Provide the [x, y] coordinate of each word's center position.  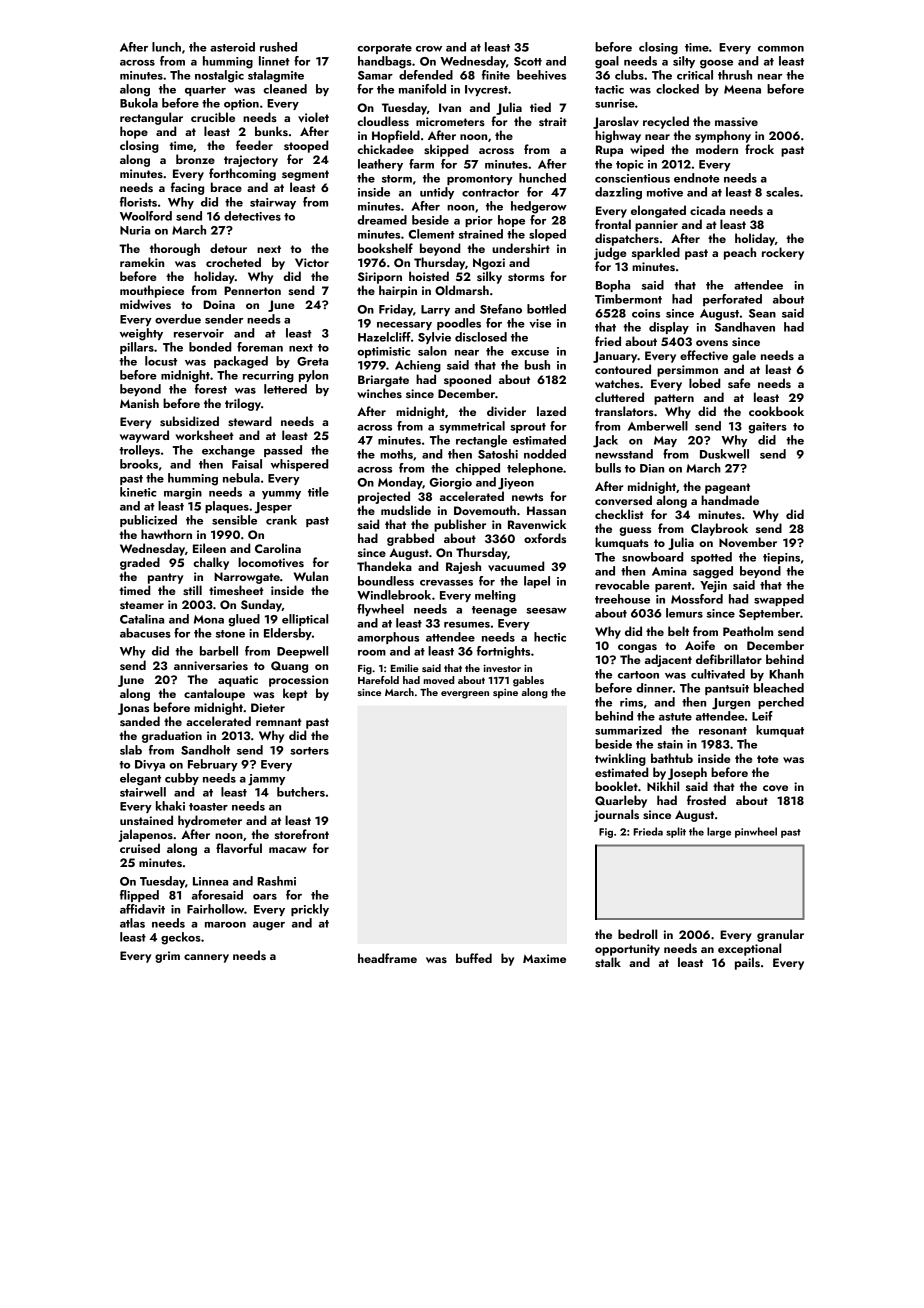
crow [429, 49]
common [781, 49]
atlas [132, 923]
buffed [474, 958]
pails [747, 963]
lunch [166, 47]
